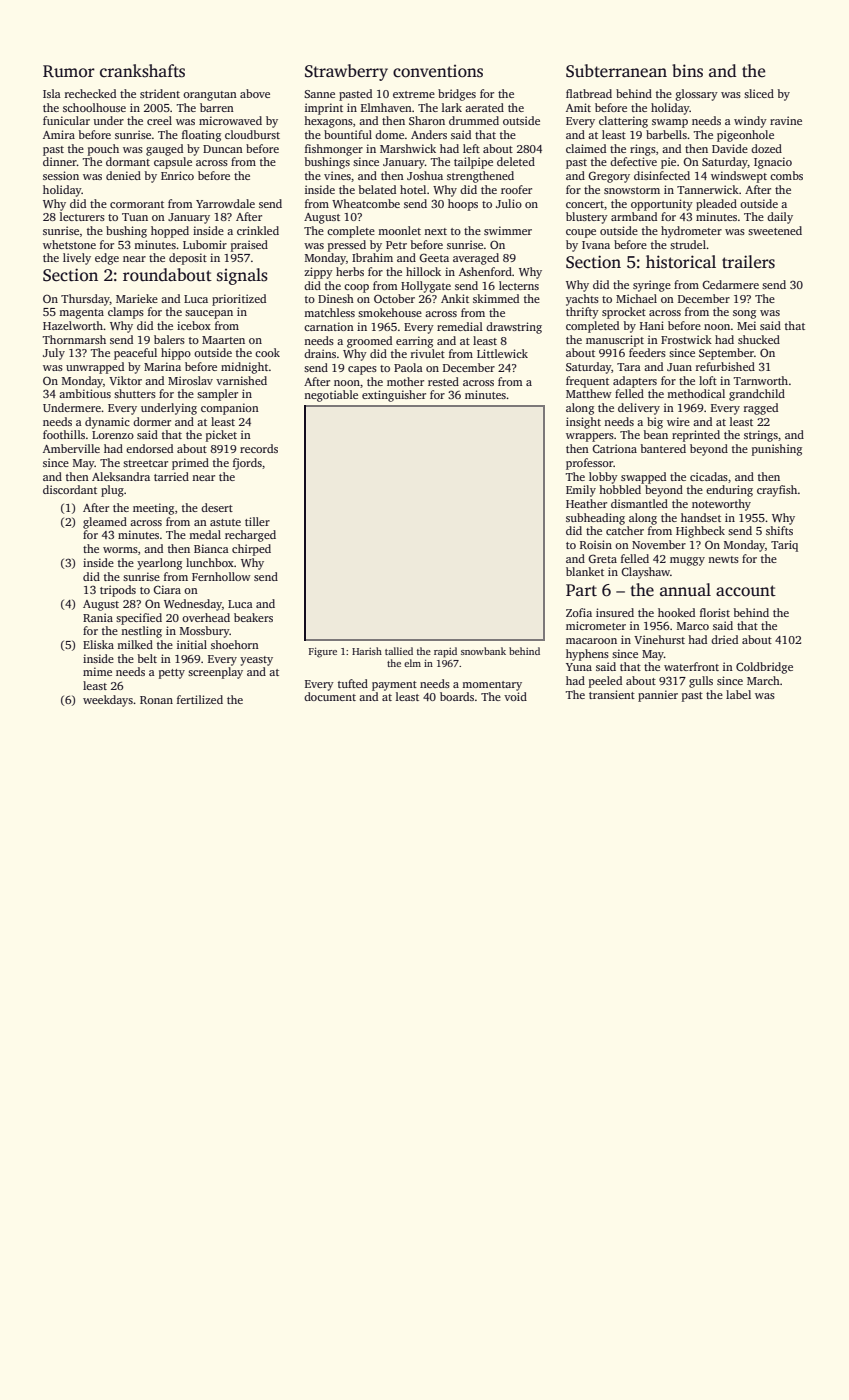 This screenshot has width=849, height=1400. I want to click on mother, so click(405, 381).
